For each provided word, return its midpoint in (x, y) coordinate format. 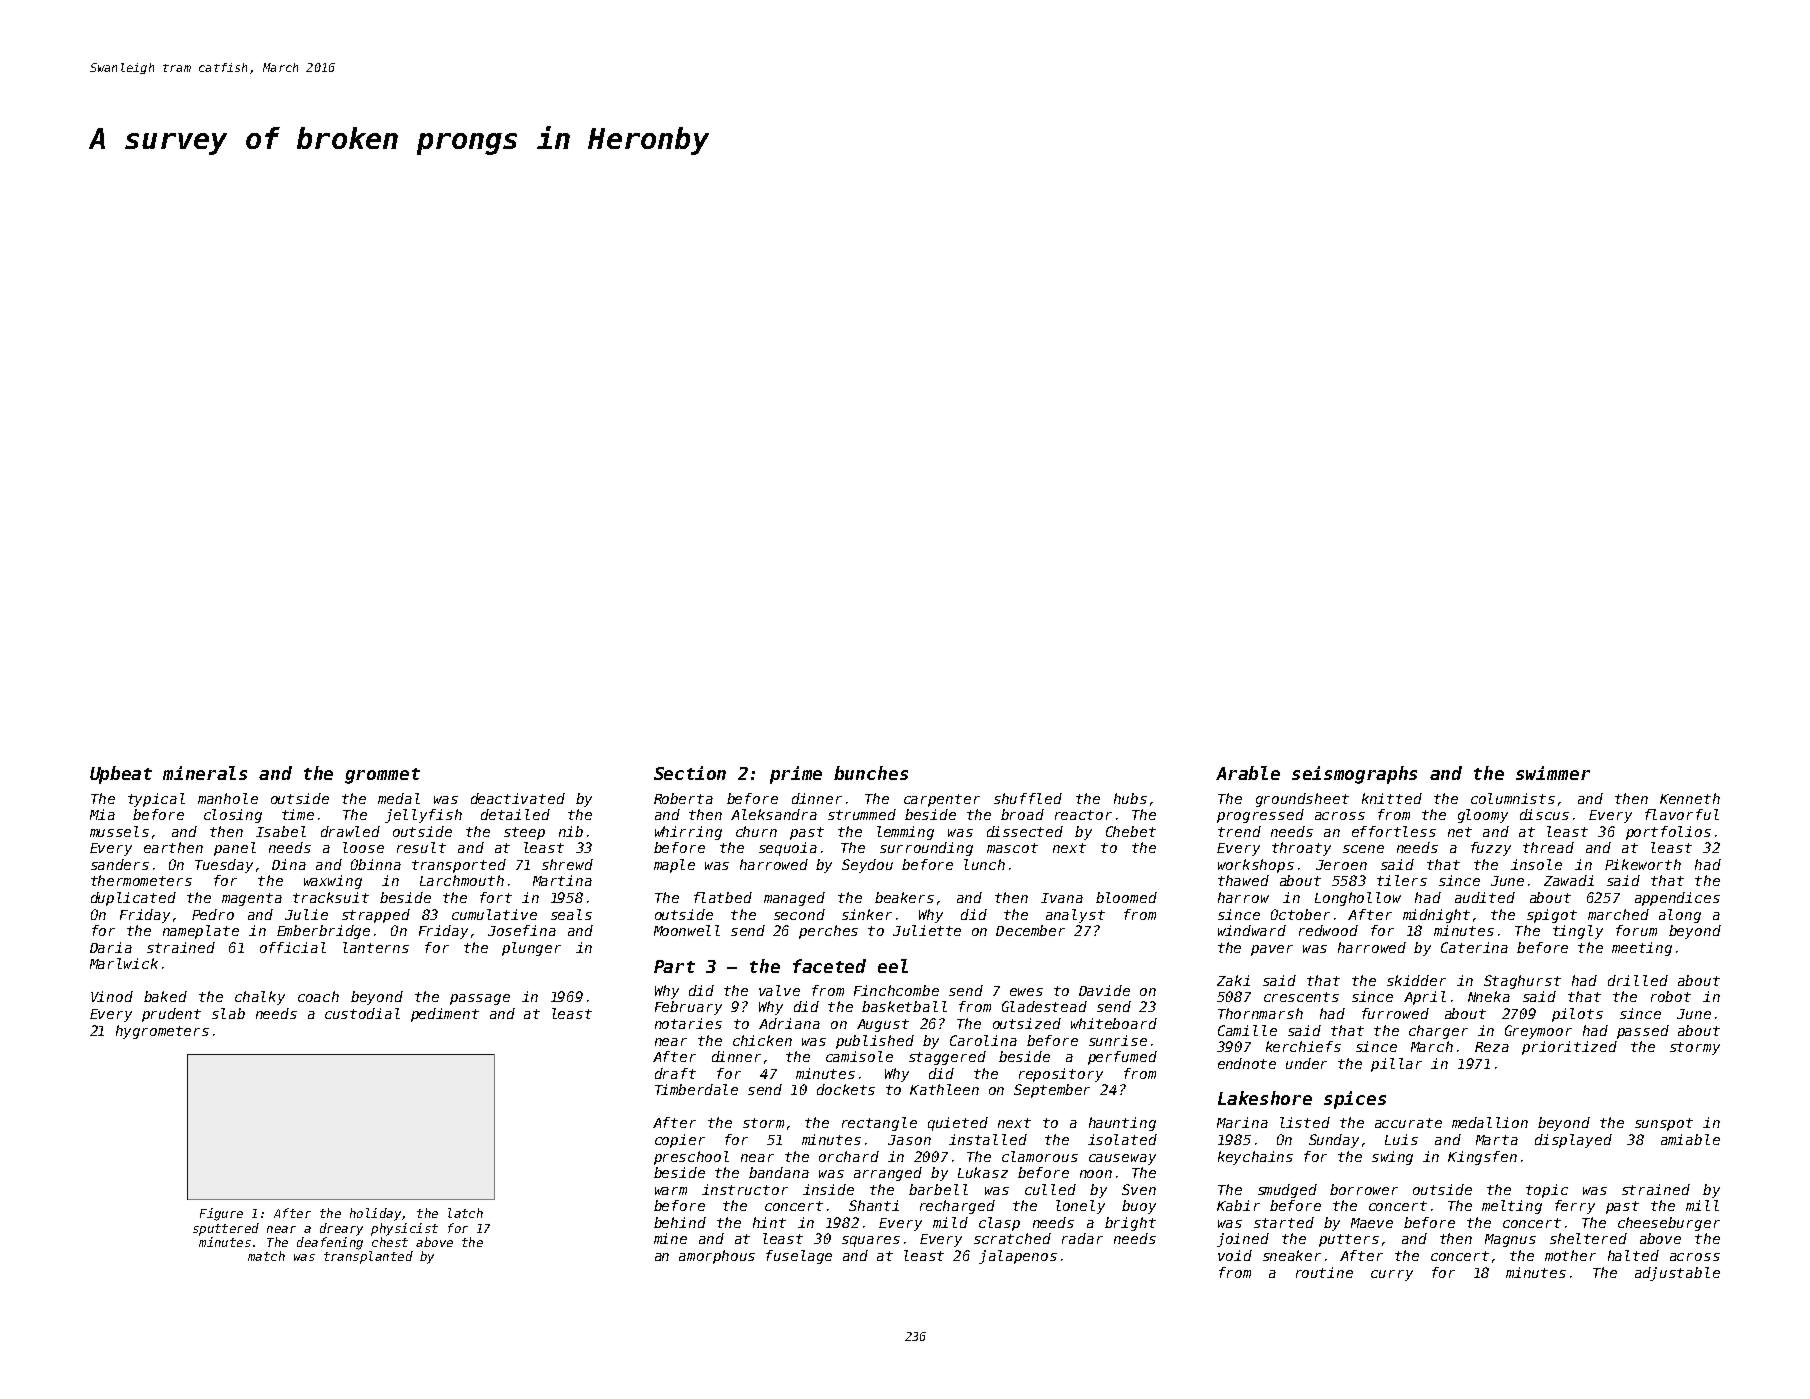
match (266, 1256)
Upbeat (121, 775)
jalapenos (1018, 1257)
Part (674, 966)
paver (1272, 950)
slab (228, 1013)
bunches (871, 773)
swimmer (1553, 773)
